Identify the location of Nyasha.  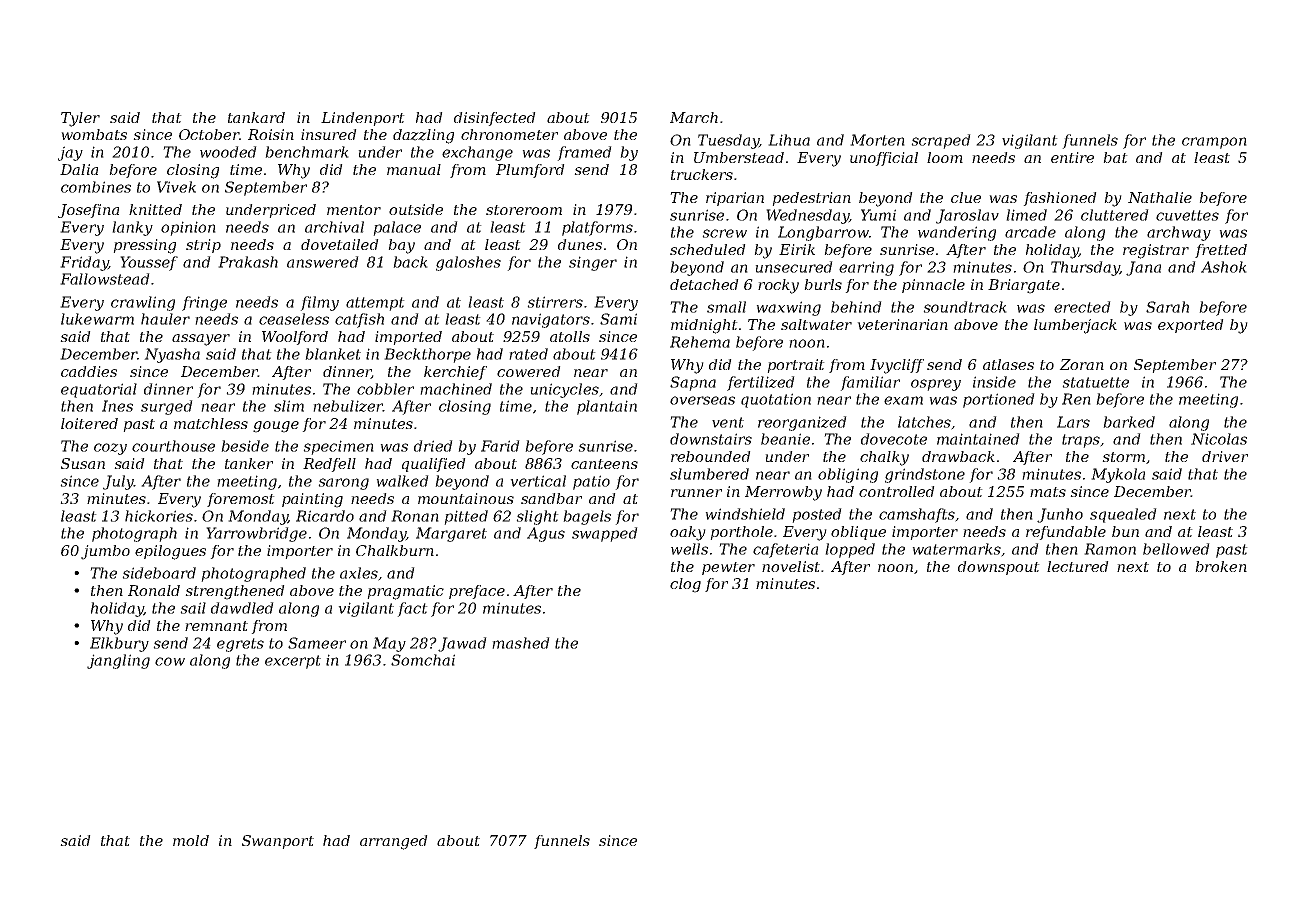
(172, 355).
